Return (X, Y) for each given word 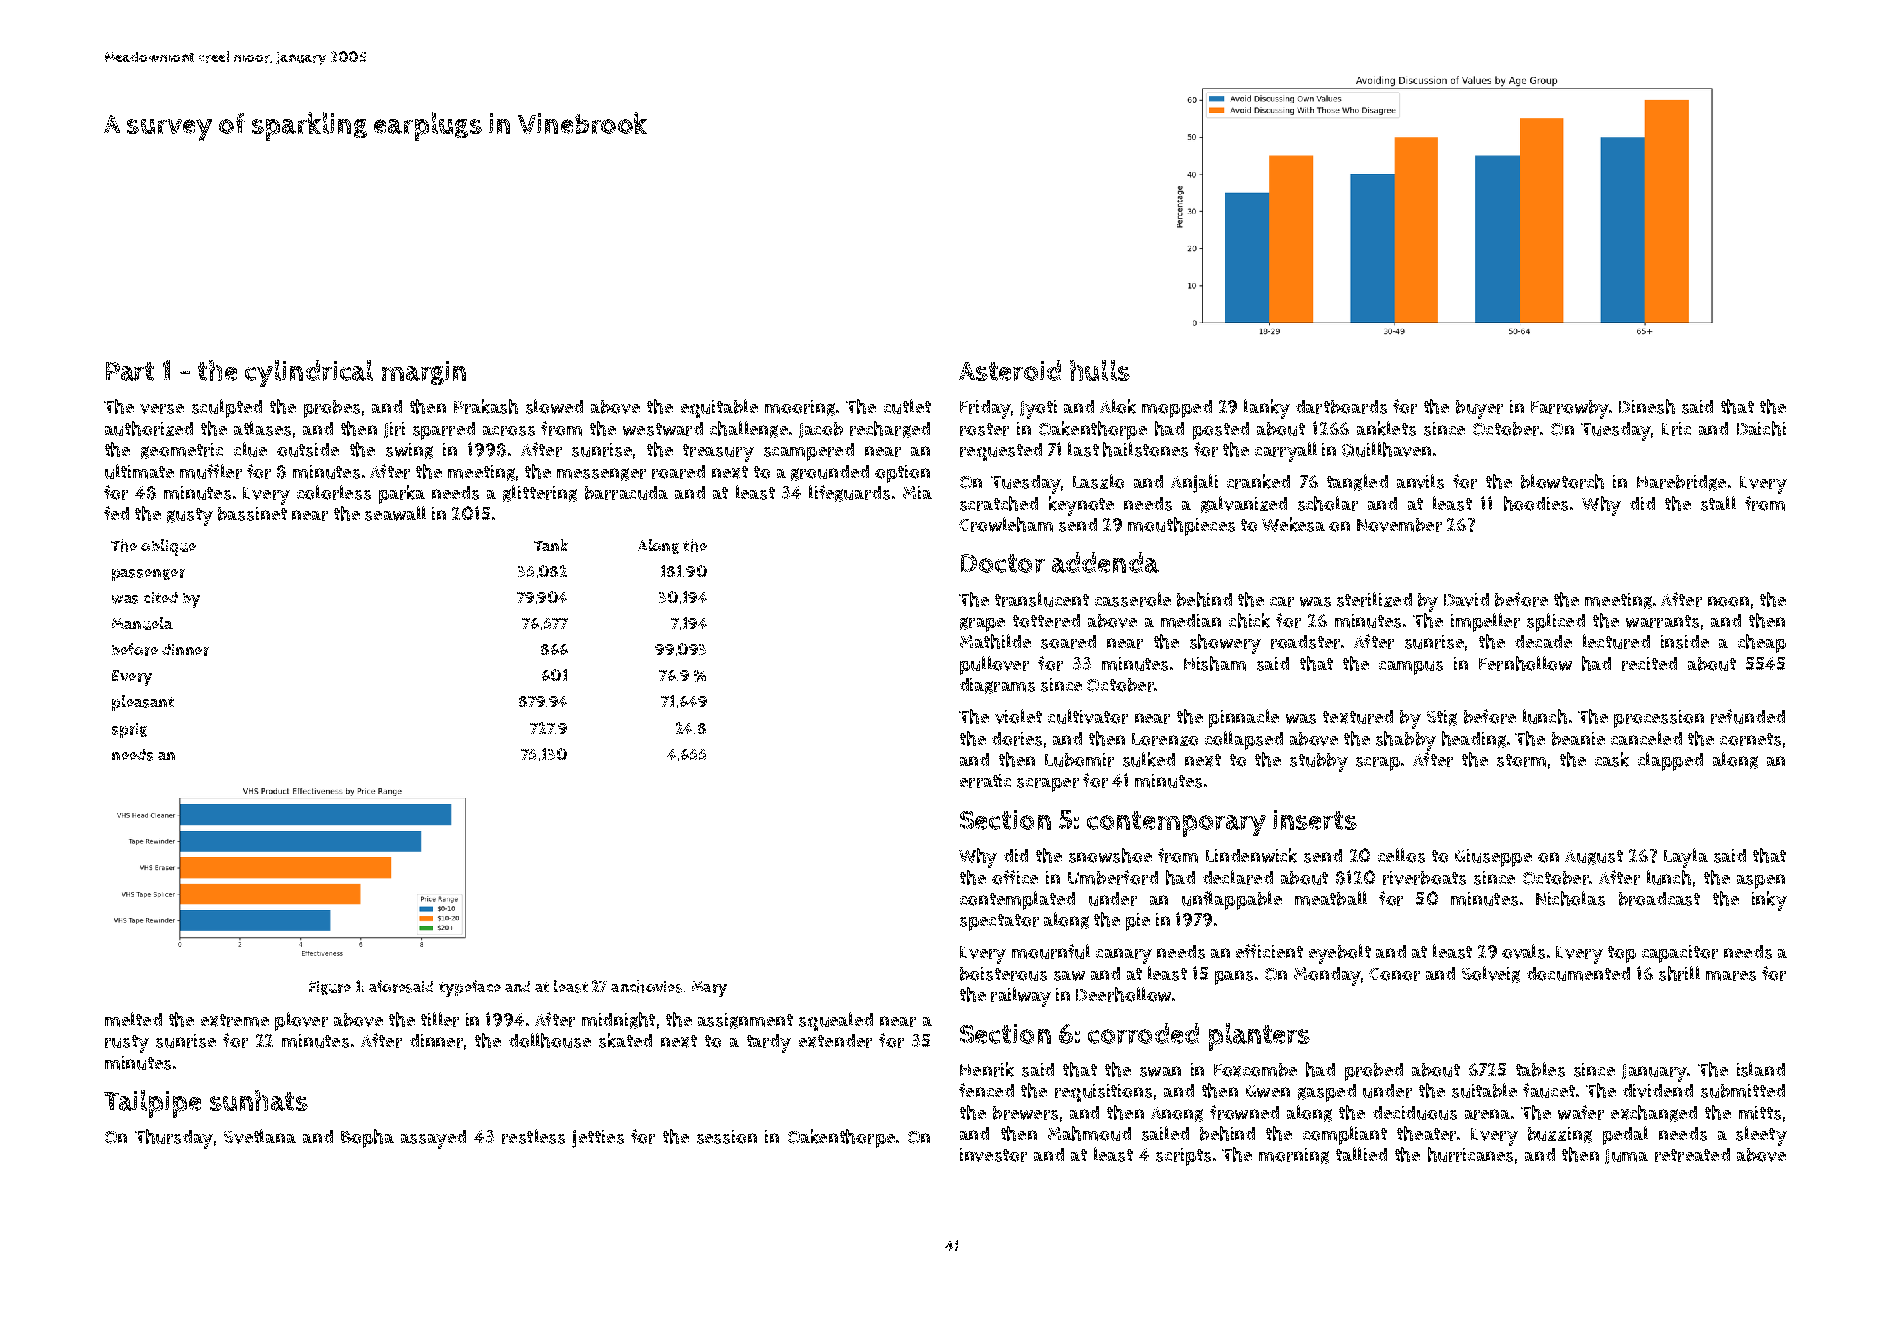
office (1015, 877)
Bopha (367, 1138)
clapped (1670, 761)
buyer (1479, 409)
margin (424, 373)
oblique (168, 547)
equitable (719, 408)
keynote (1081, 506)
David (1466, 600)
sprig (129, 730)
